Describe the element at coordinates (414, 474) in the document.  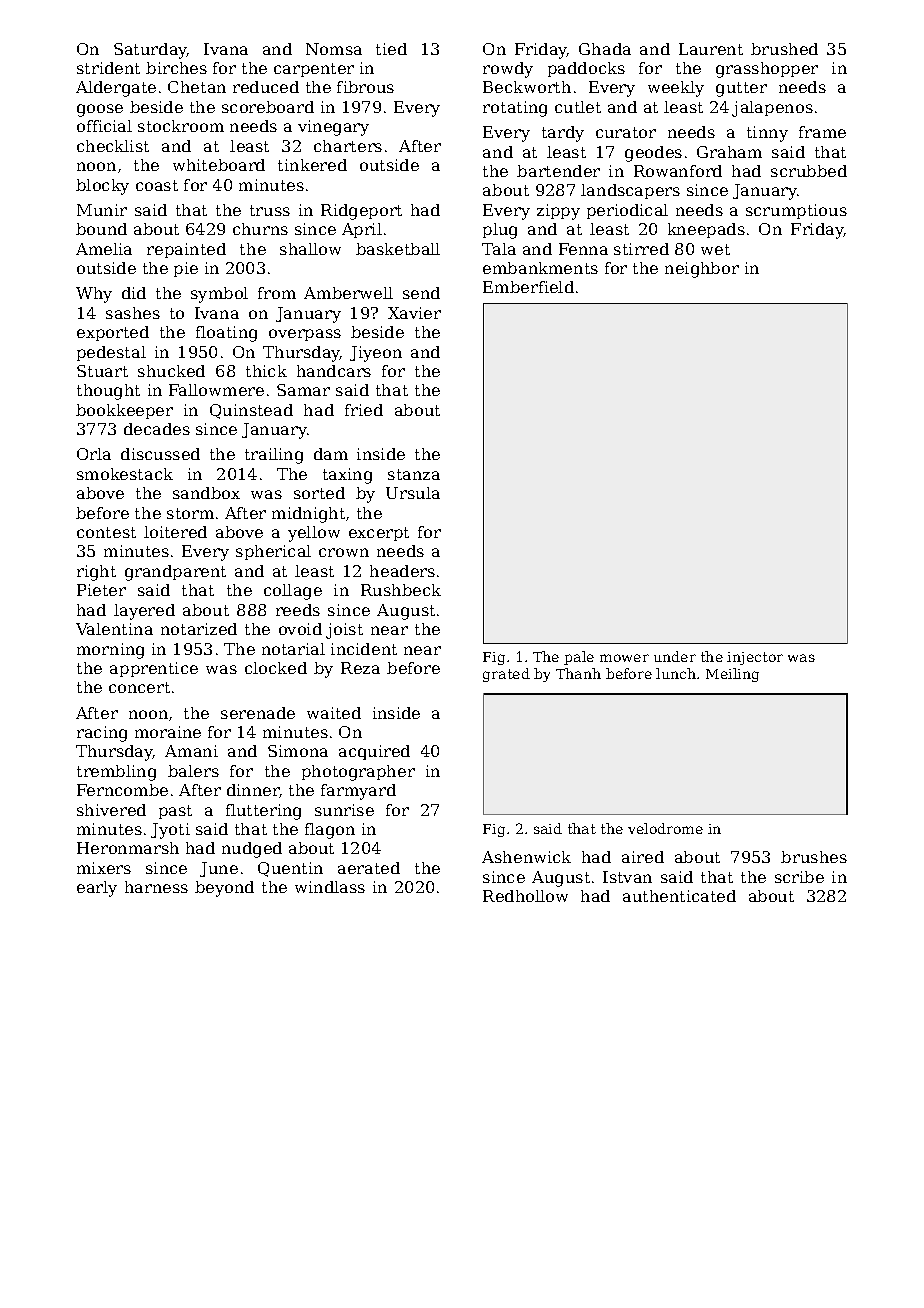
I see `stanza` at that location.
